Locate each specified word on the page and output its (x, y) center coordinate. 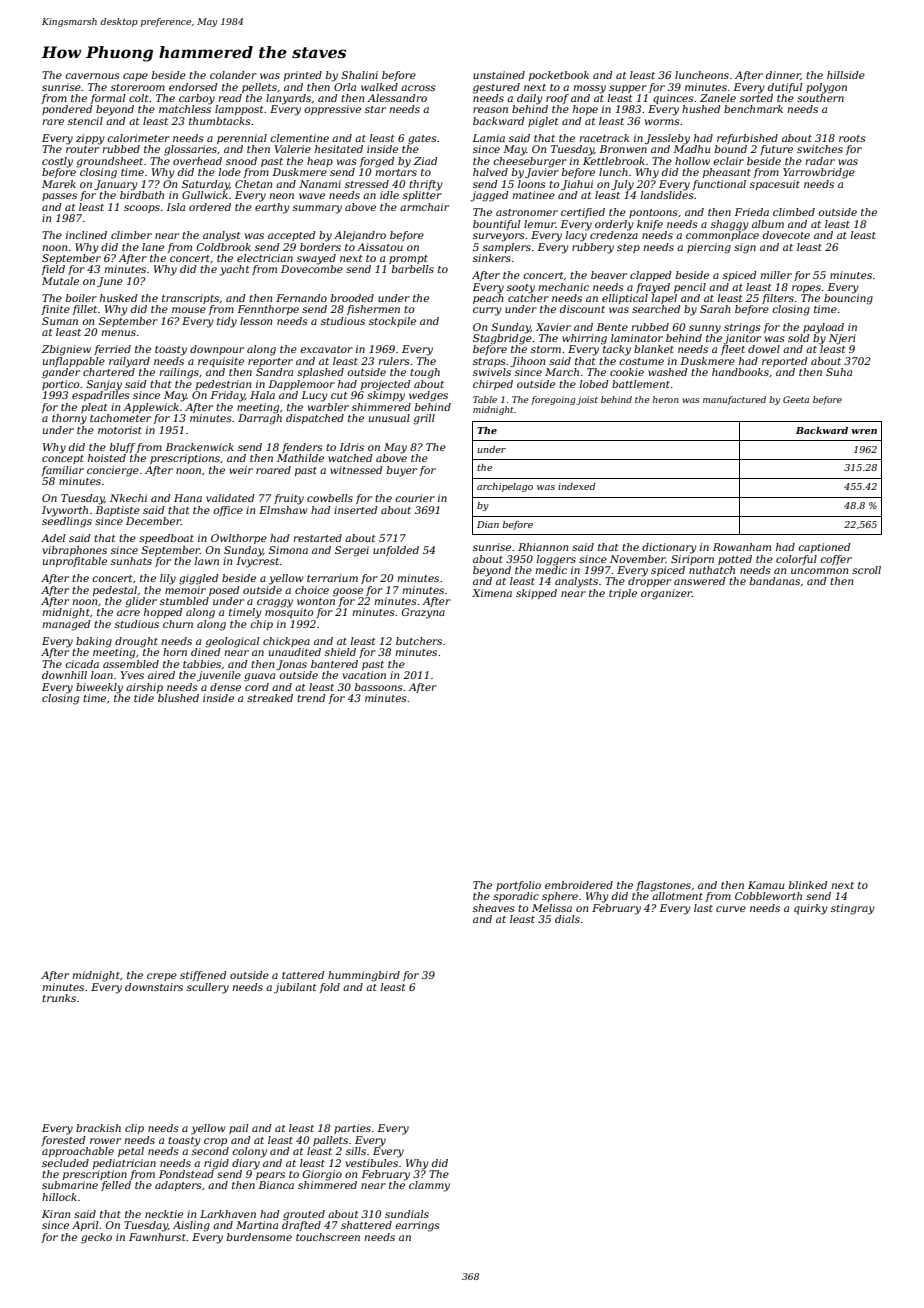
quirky (811, 909)
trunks (59, 998)
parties (352, 1129)
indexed (577, 486)
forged (377, 162)
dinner (783, 75)
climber (131, 235)
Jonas (291, 665)
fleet (733, 350)
